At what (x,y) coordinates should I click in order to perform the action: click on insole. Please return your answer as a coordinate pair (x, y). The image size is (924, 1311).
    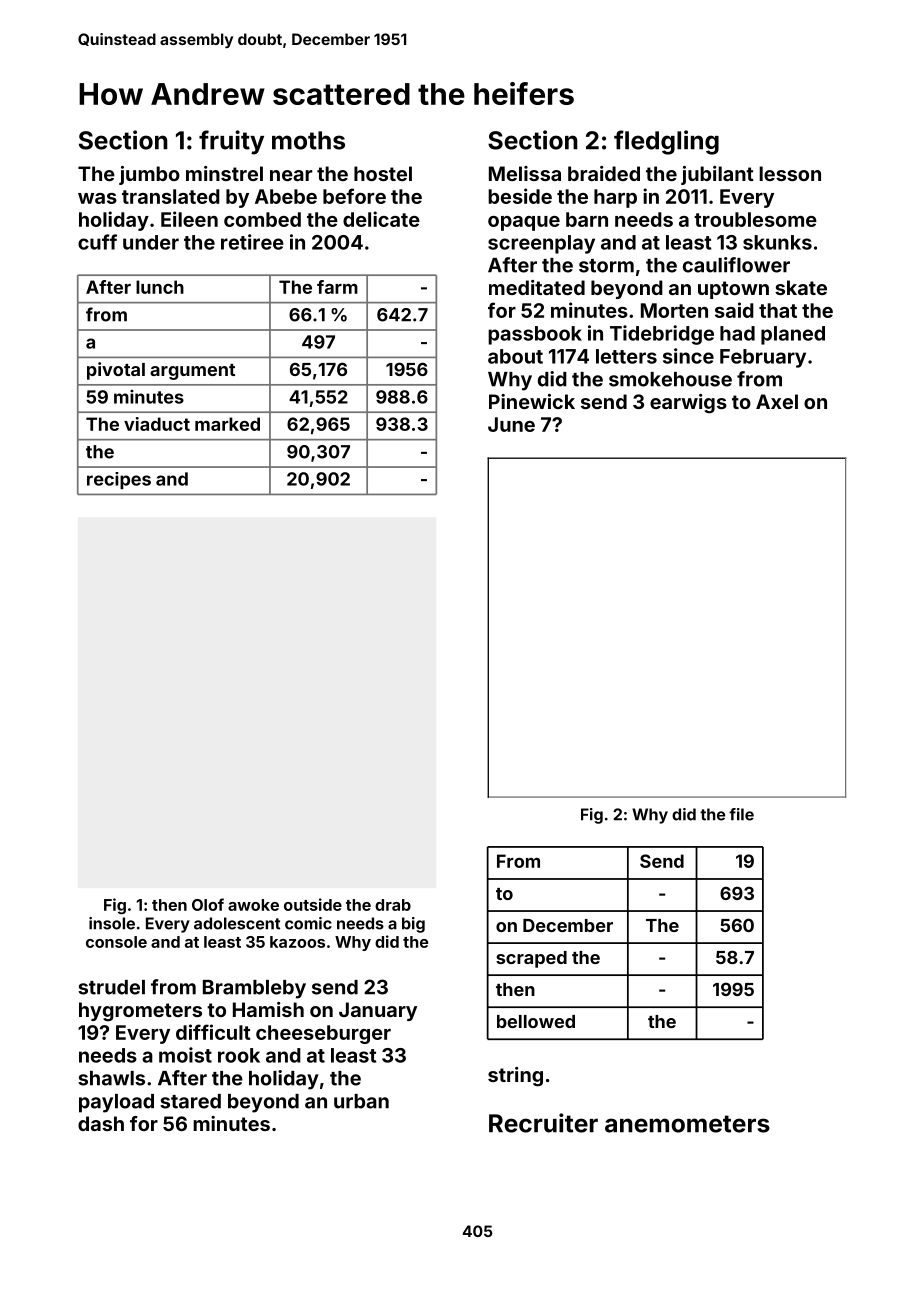
    Looking at the image, I should click on (112, 923).
